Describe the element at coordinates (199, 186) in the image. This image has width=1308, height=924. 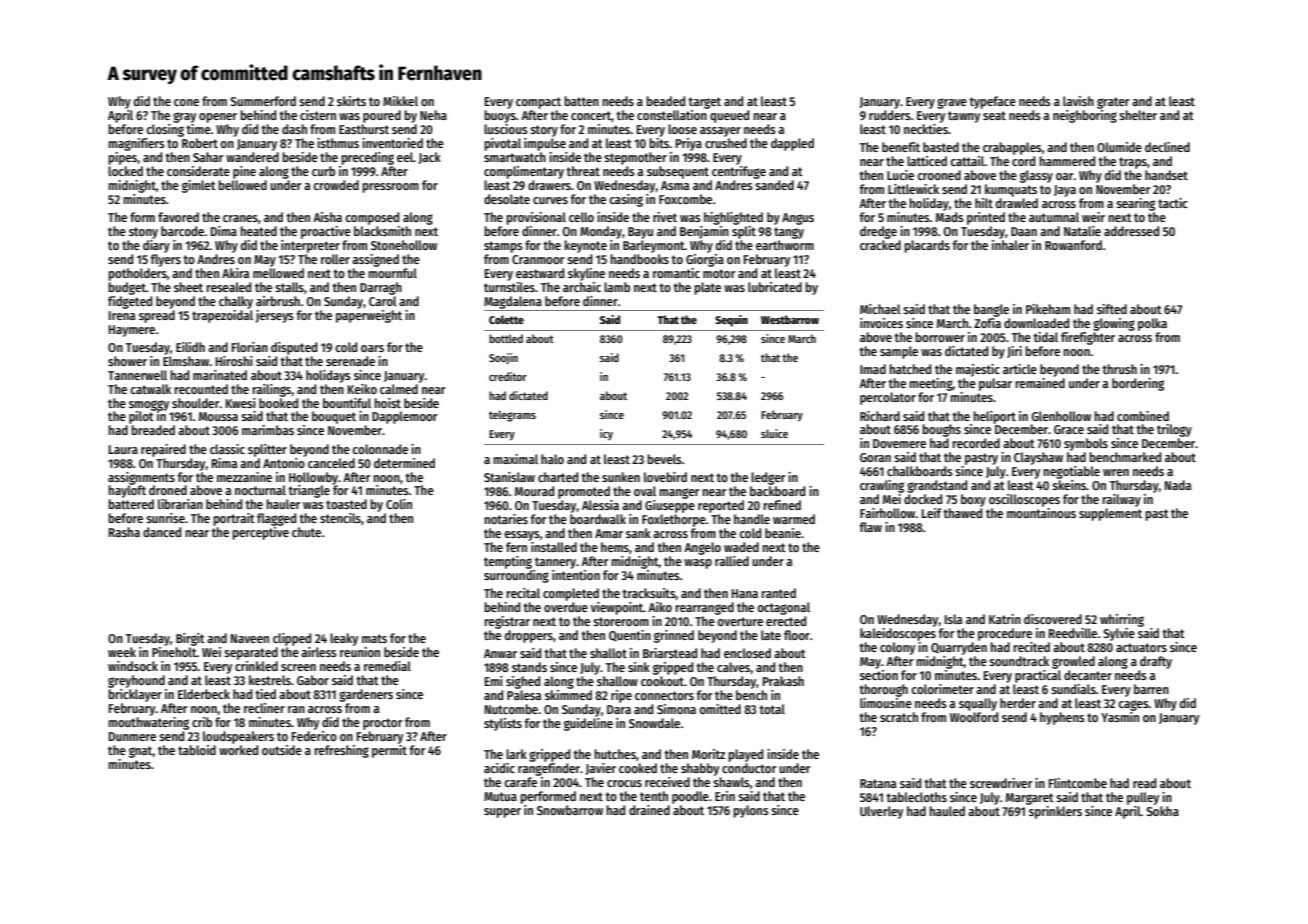
I see `gimlet` at that location.
